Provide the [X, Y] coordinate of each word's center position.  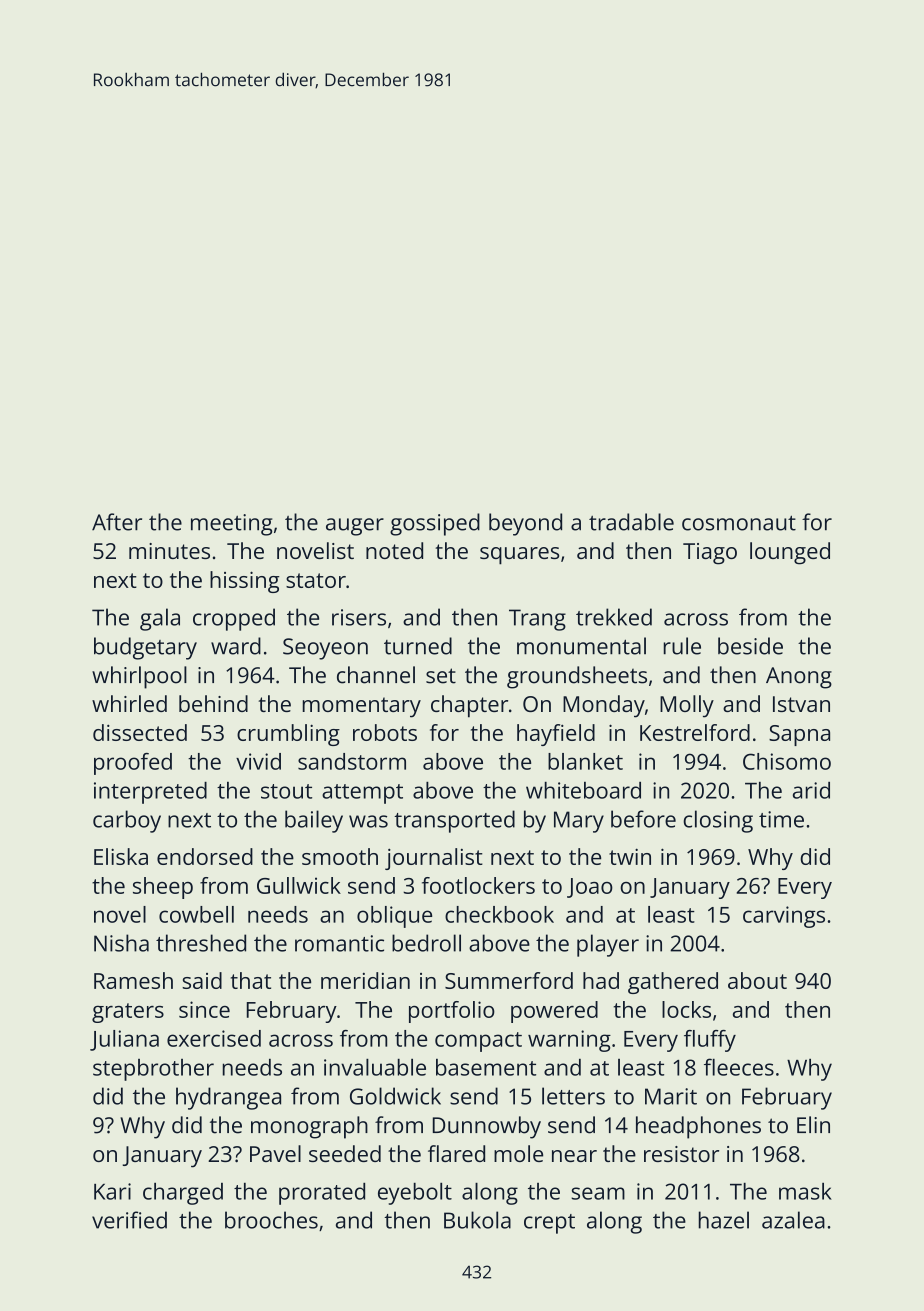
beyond [525, 524]
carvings [784, 917]
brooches [271, 1220]
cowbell [196, 914]
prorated [322, 1194]
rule [682, 646]
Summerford [509, 980]
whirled [129, 703]
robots [385, 732]
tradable [631, 522]
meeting [231, 525]
